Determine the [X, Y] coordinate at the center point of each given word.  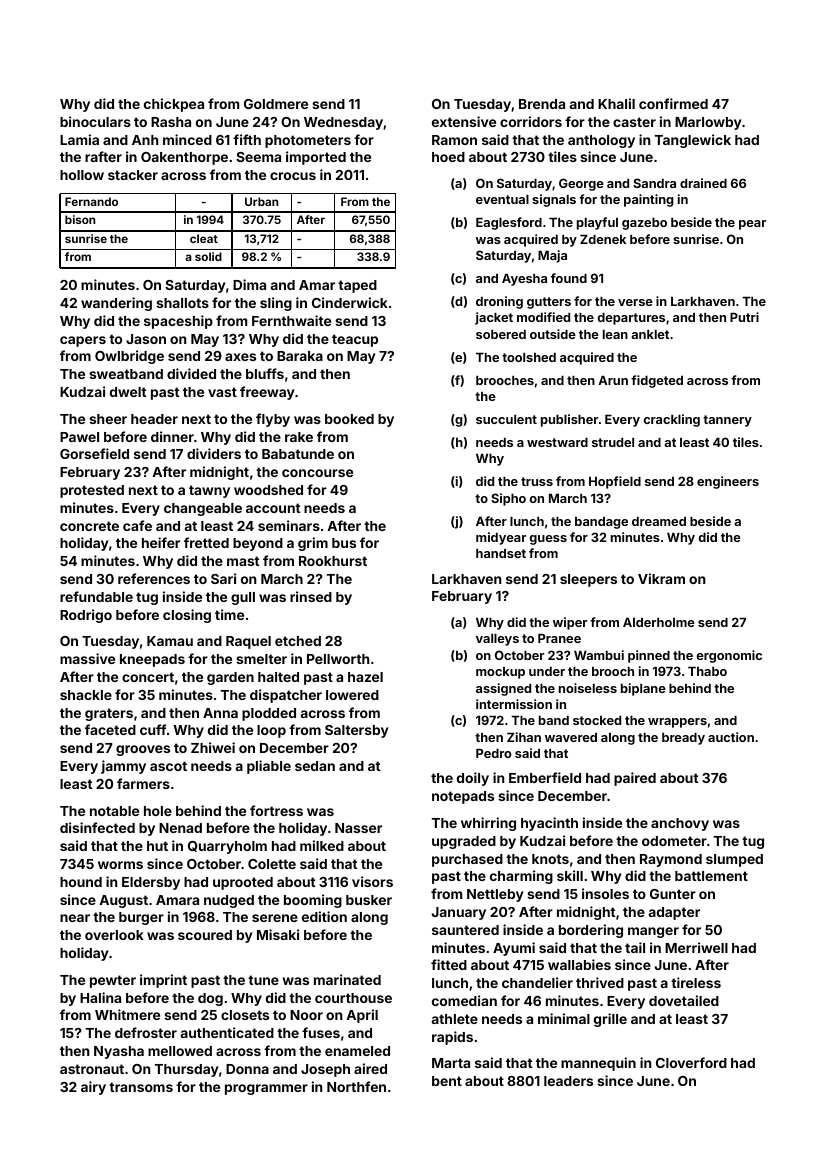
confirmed [673, 103]
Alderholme [659, 622]
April [362, 1016]
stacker [133, 175]
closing [187, 616]
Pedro [494, 753]
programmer [266, 1089]
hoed [448, 157]
